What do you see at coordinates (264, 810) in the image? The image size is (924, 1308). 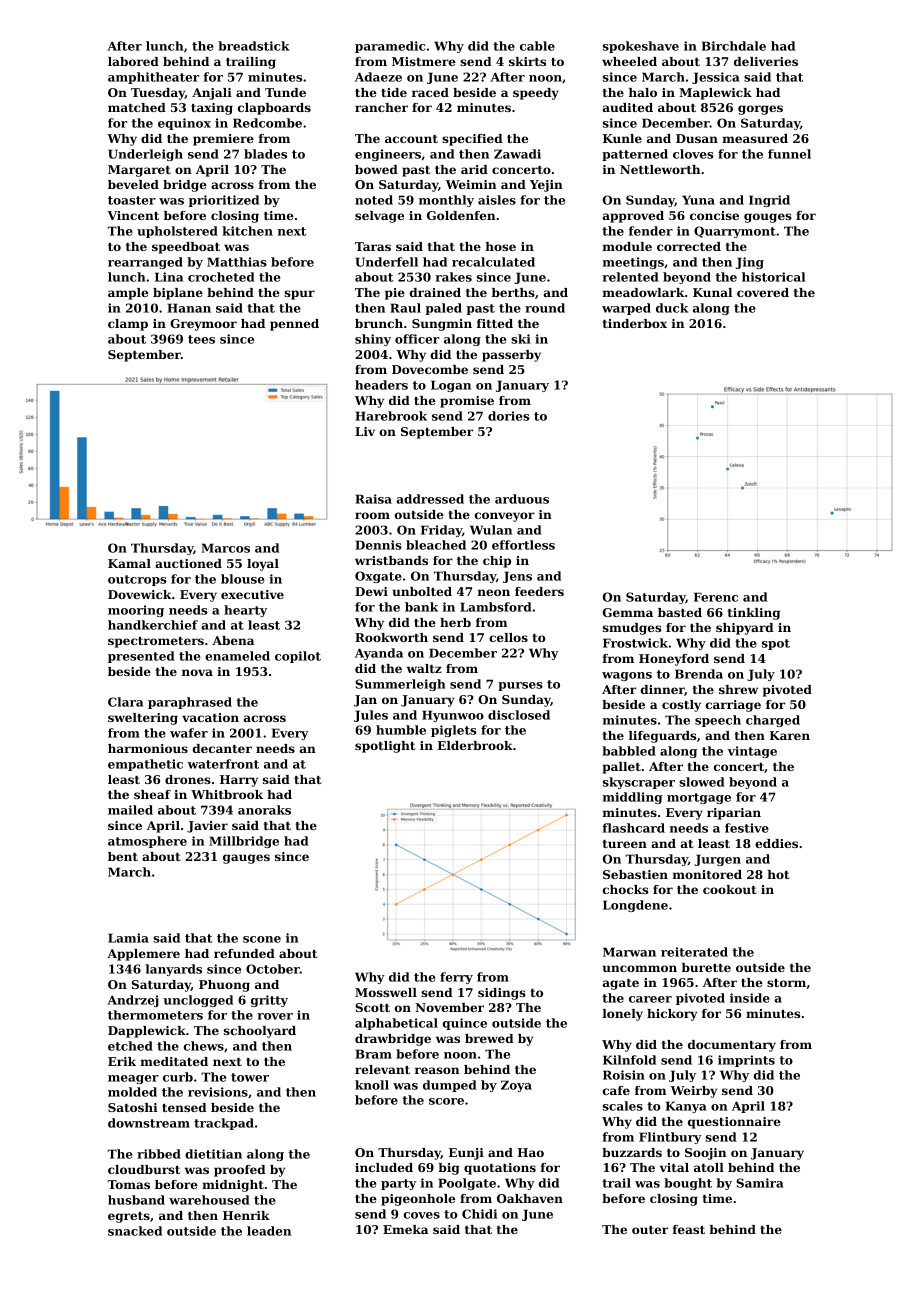 I see `anoraks` at bounding box center [264, 810].
